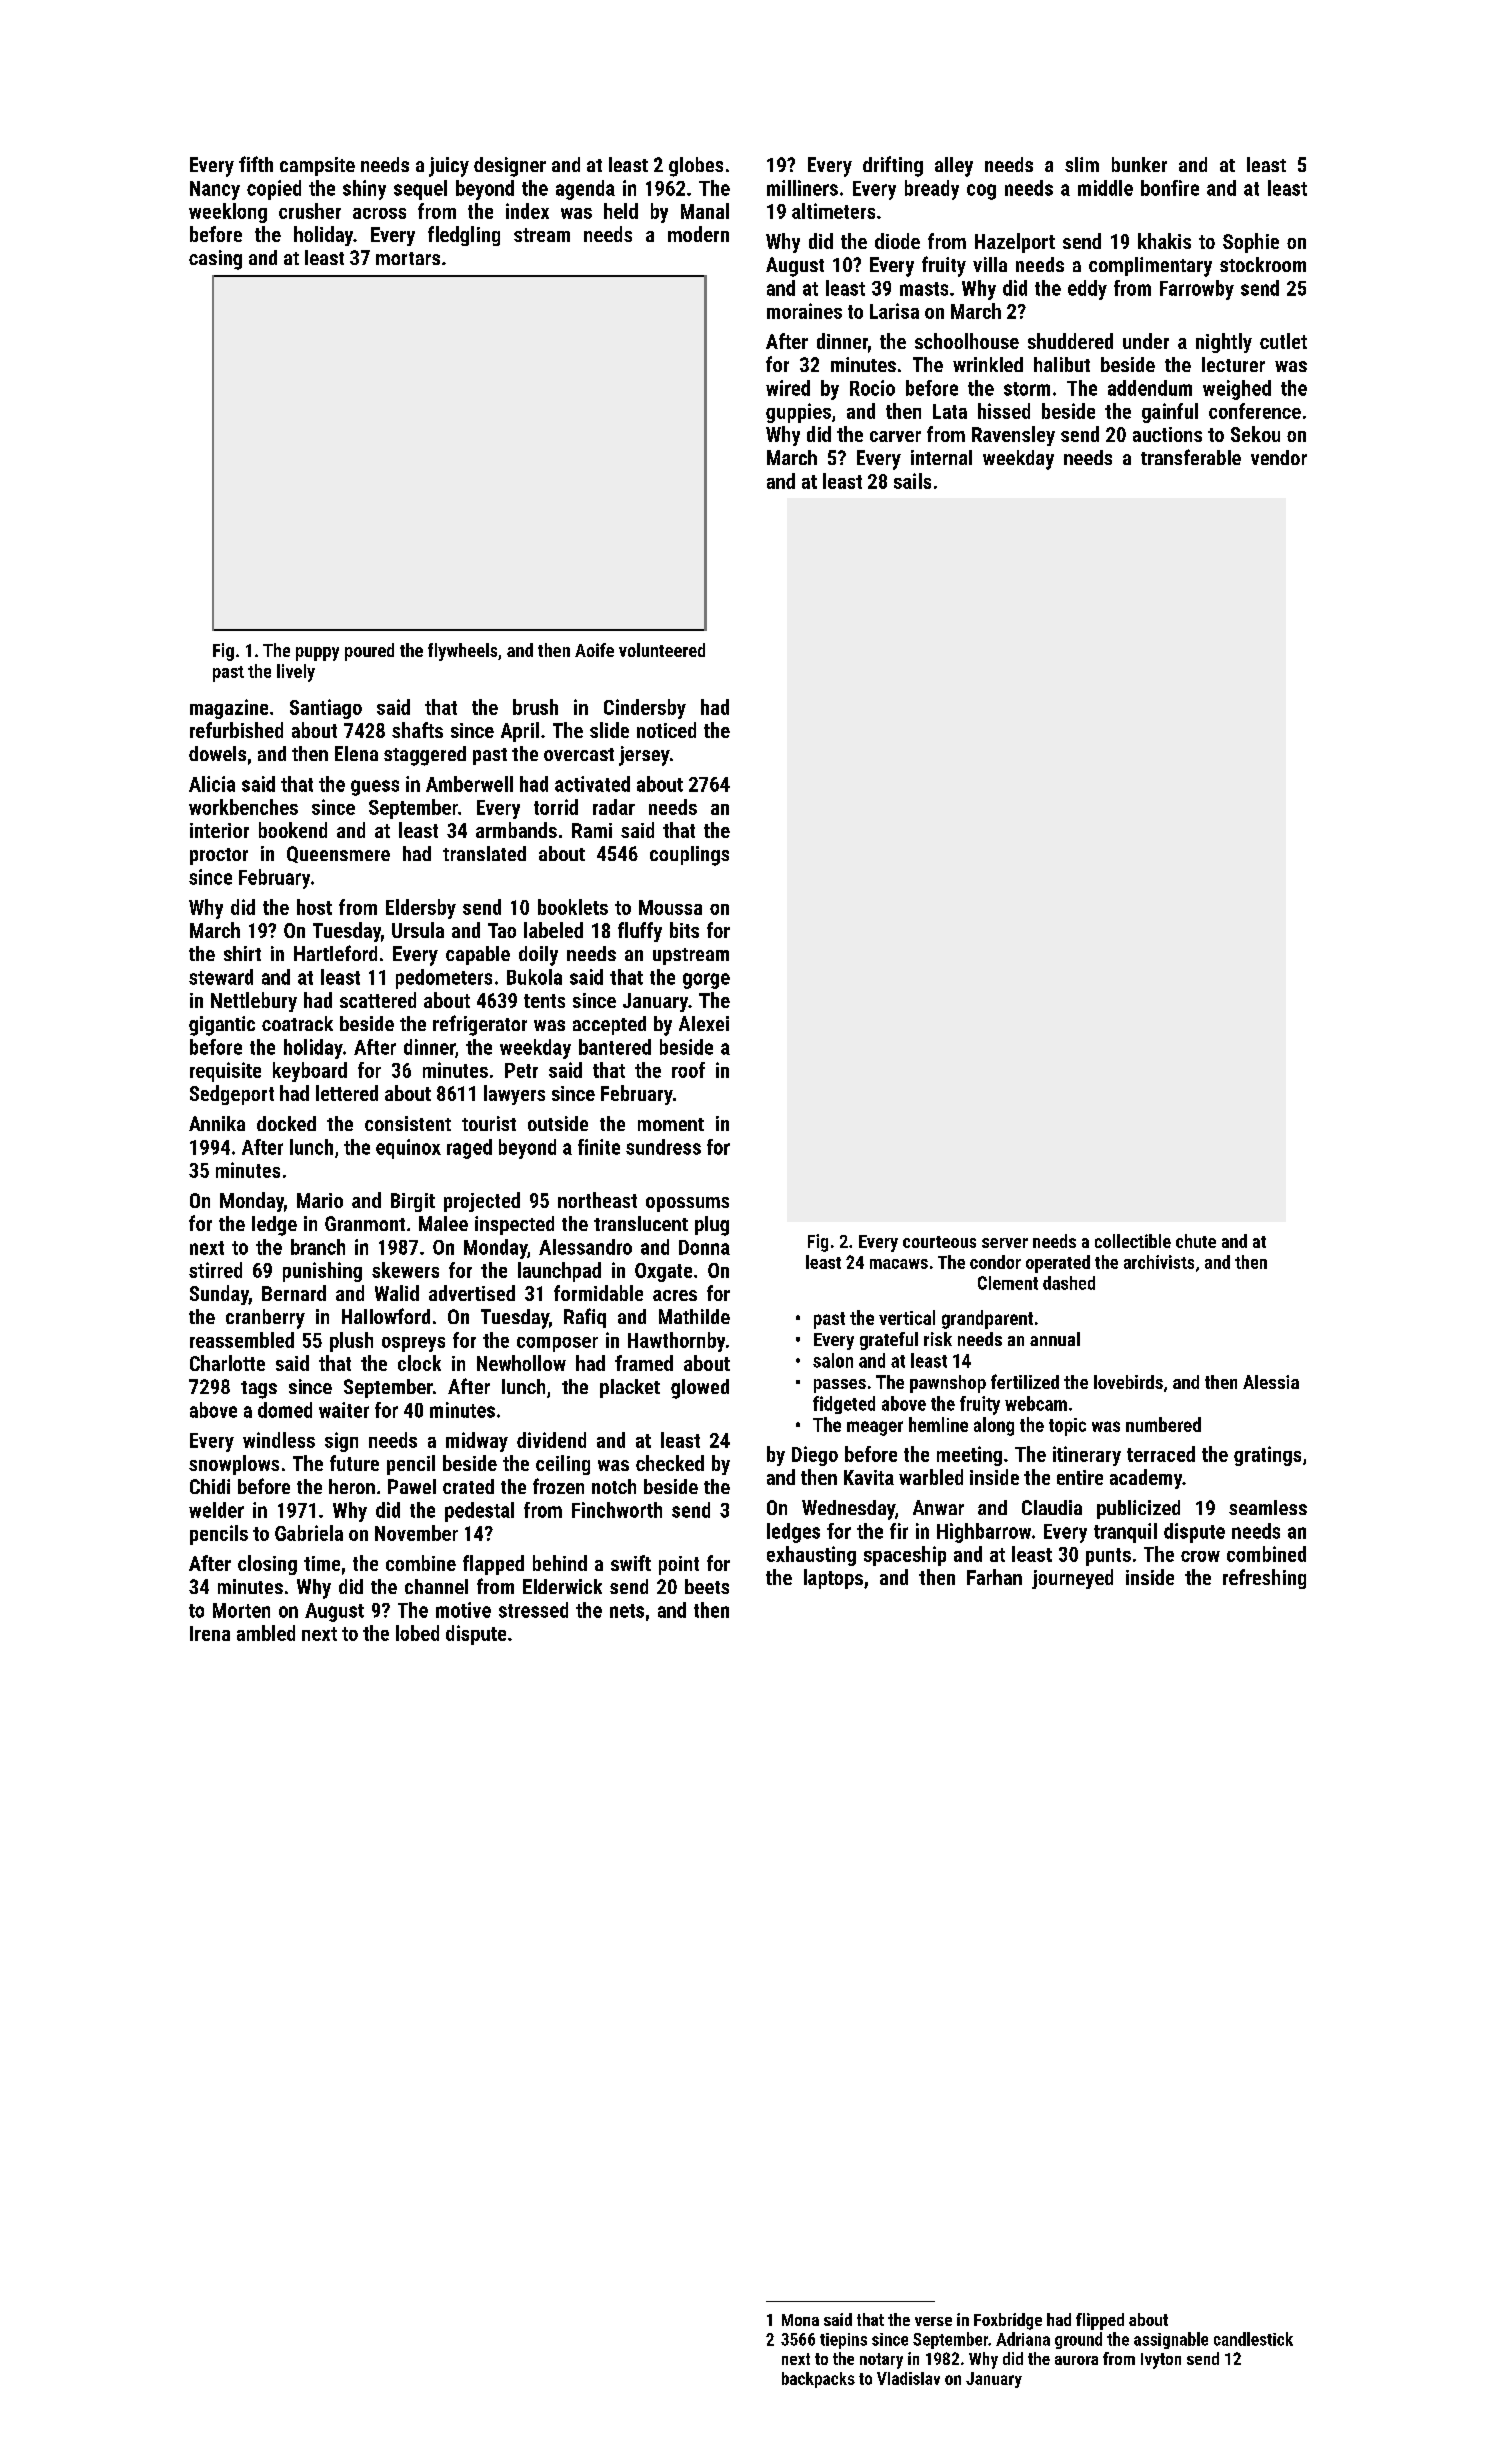  Describe the element at coordinates (666, 730) in the image. I see `noticed` at that location.
